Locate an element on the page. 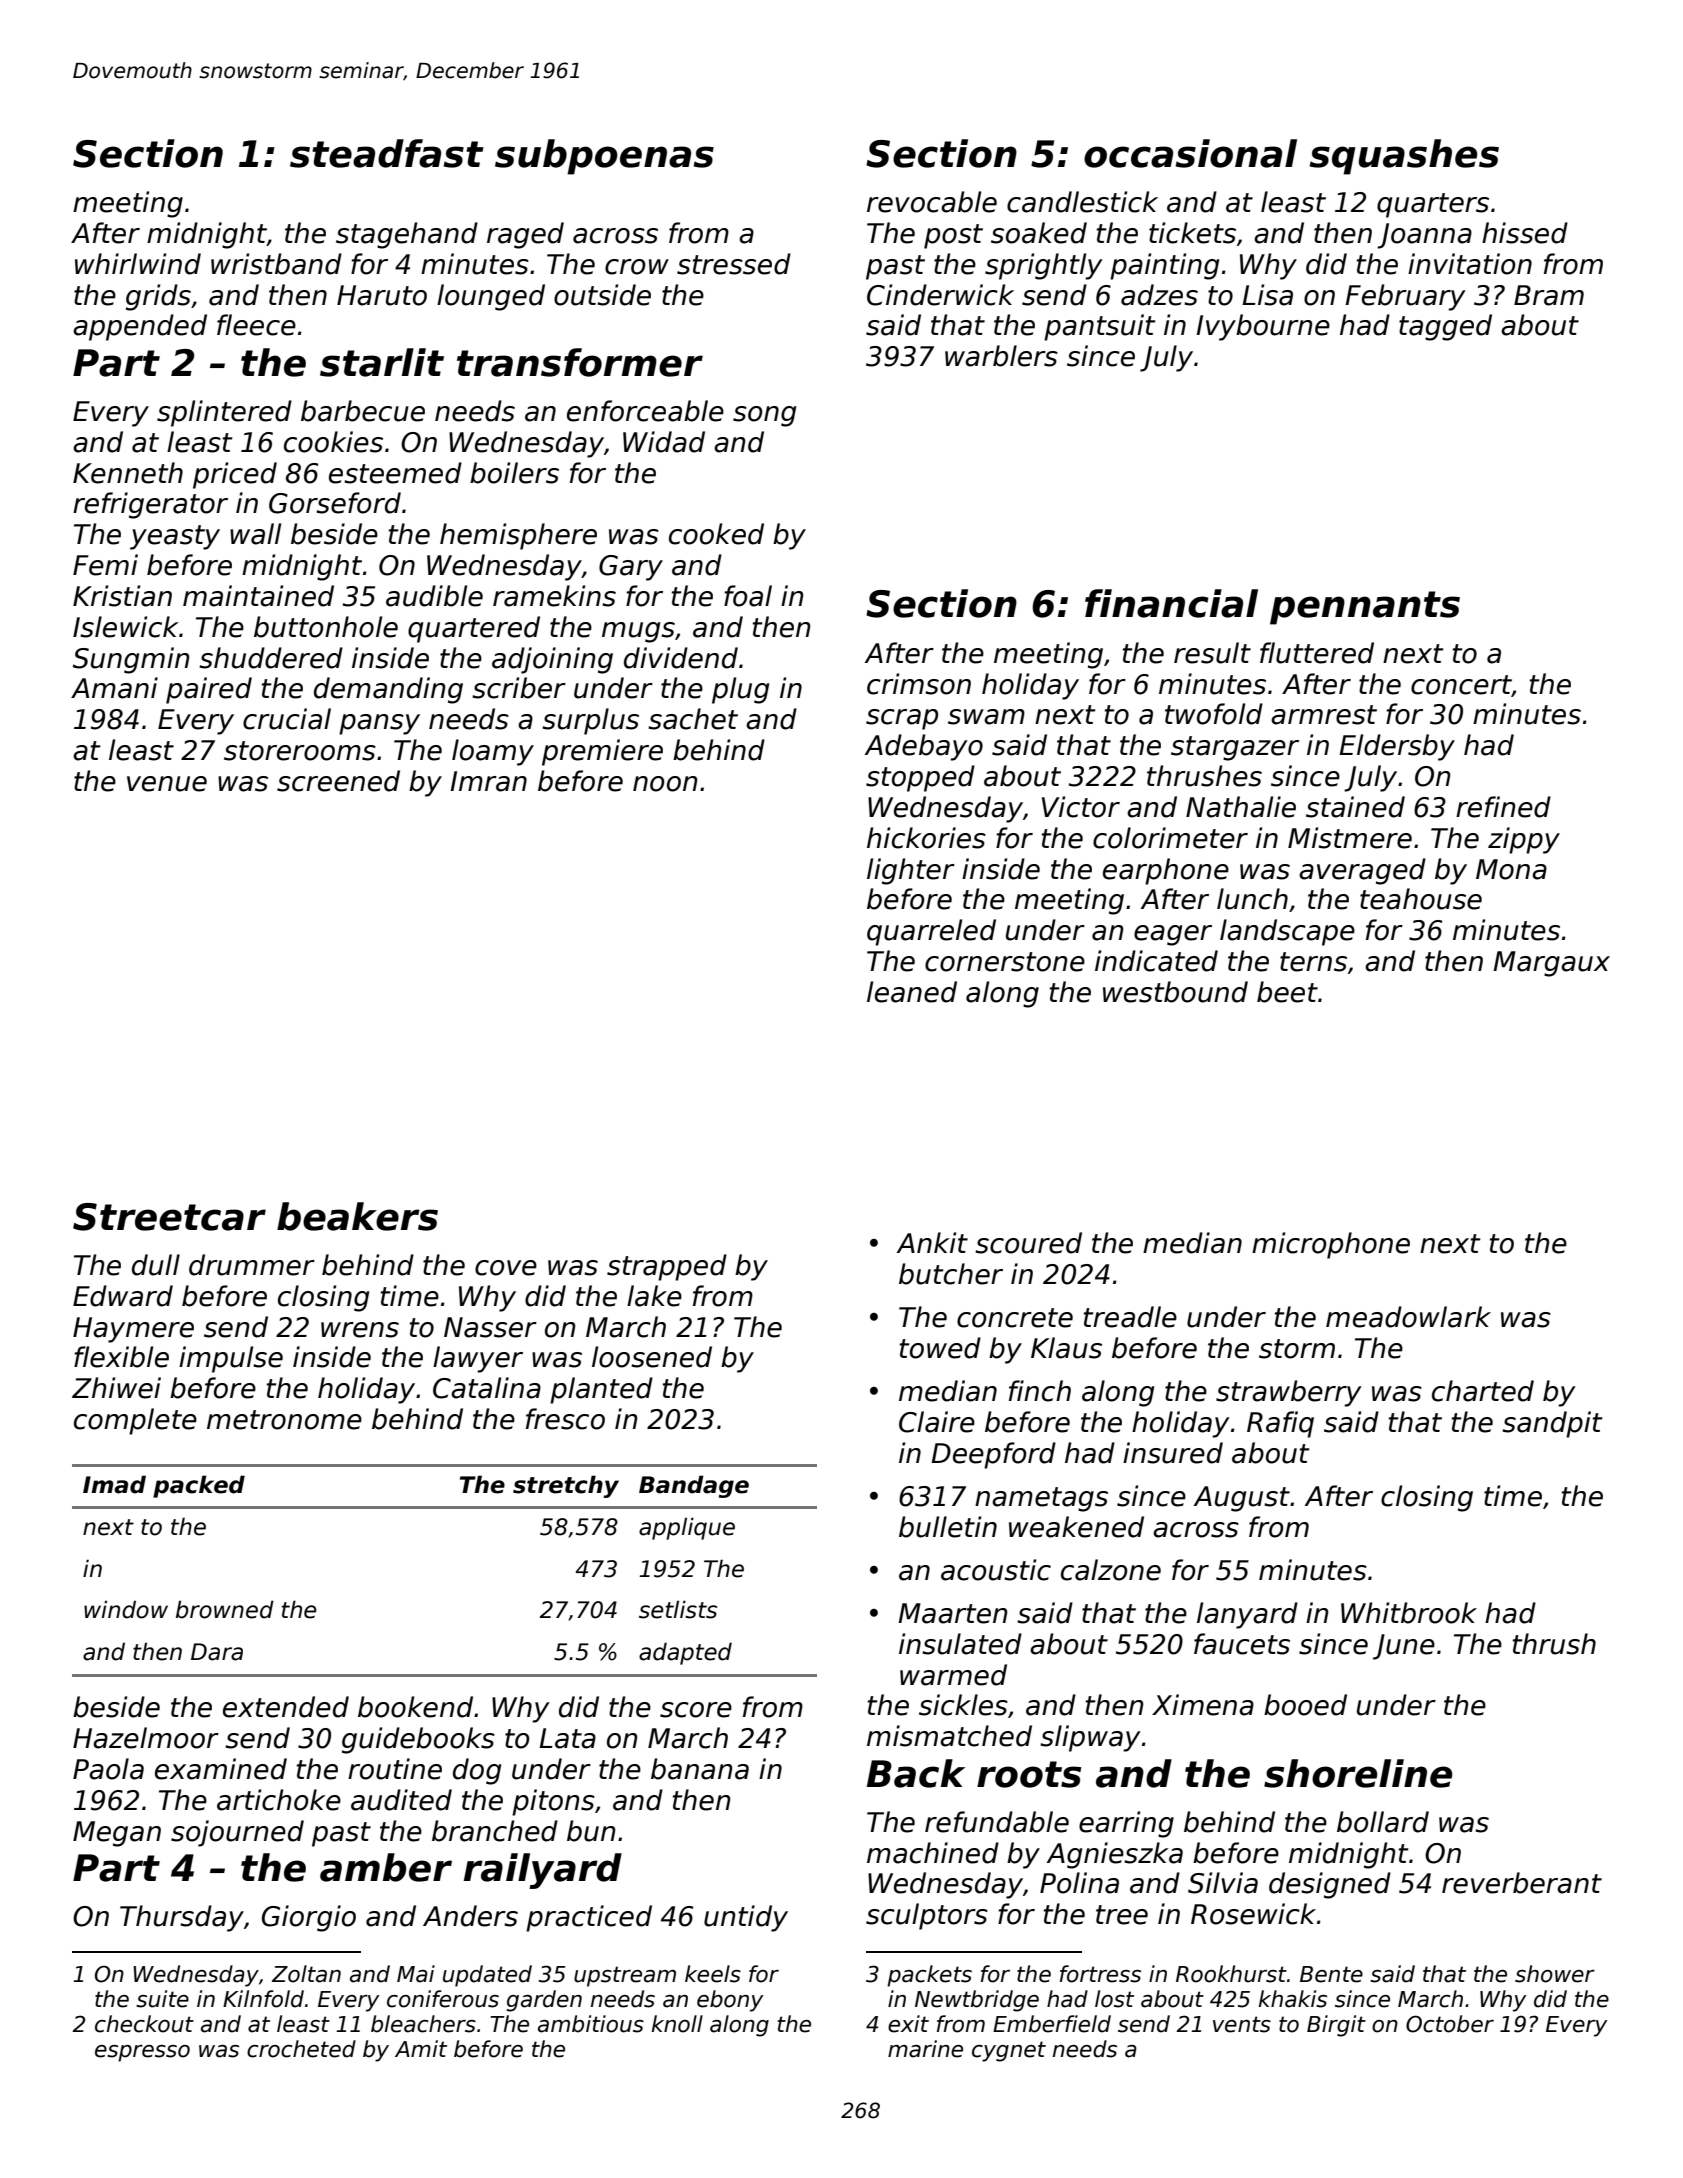 Image resolution: width=1683 pixels, height=2178 pixels. concert is located at coordinates (1461, 685).
